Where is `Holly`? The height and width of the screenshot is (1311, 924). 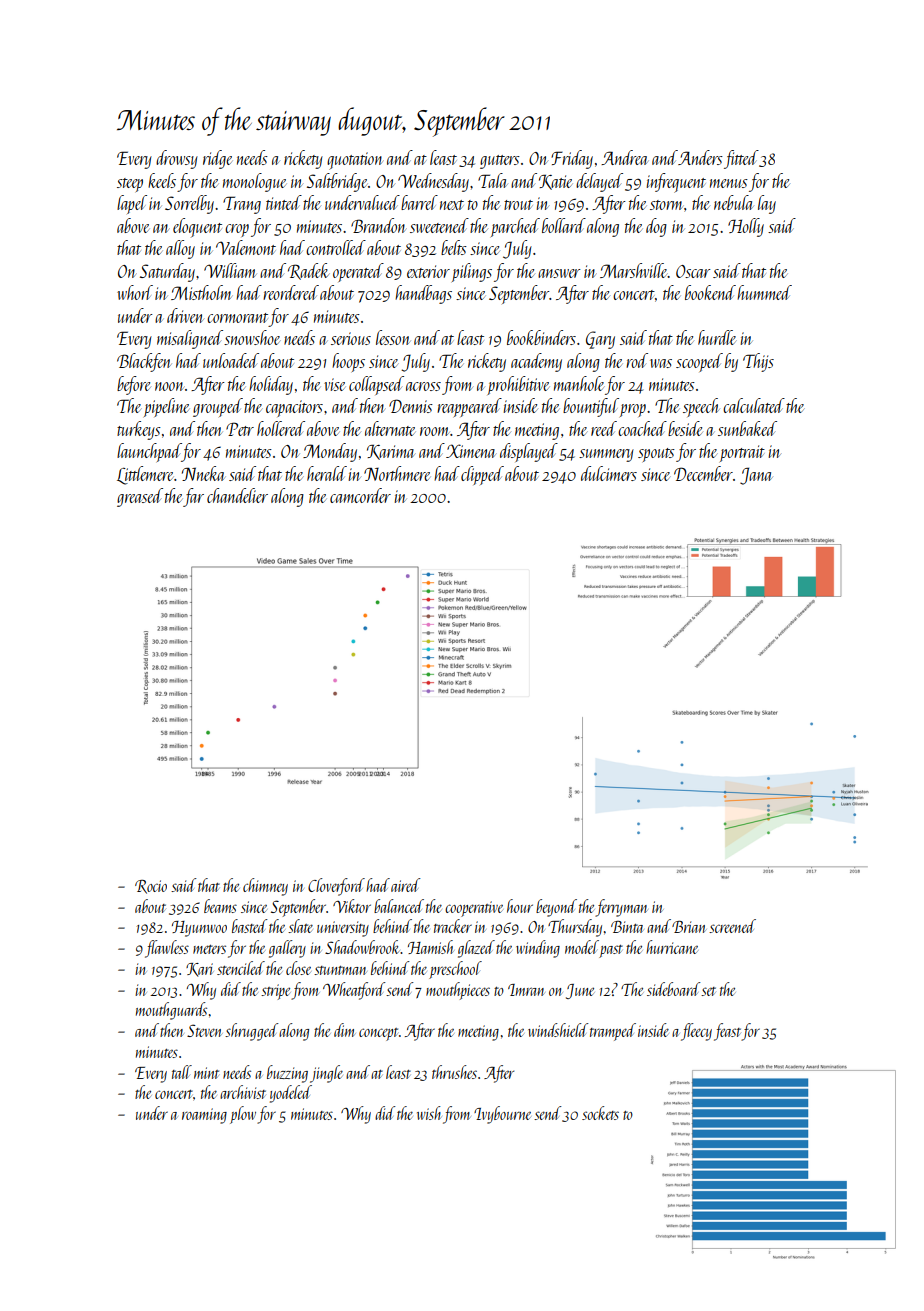 Holly is located at coordinates (746, 227).
